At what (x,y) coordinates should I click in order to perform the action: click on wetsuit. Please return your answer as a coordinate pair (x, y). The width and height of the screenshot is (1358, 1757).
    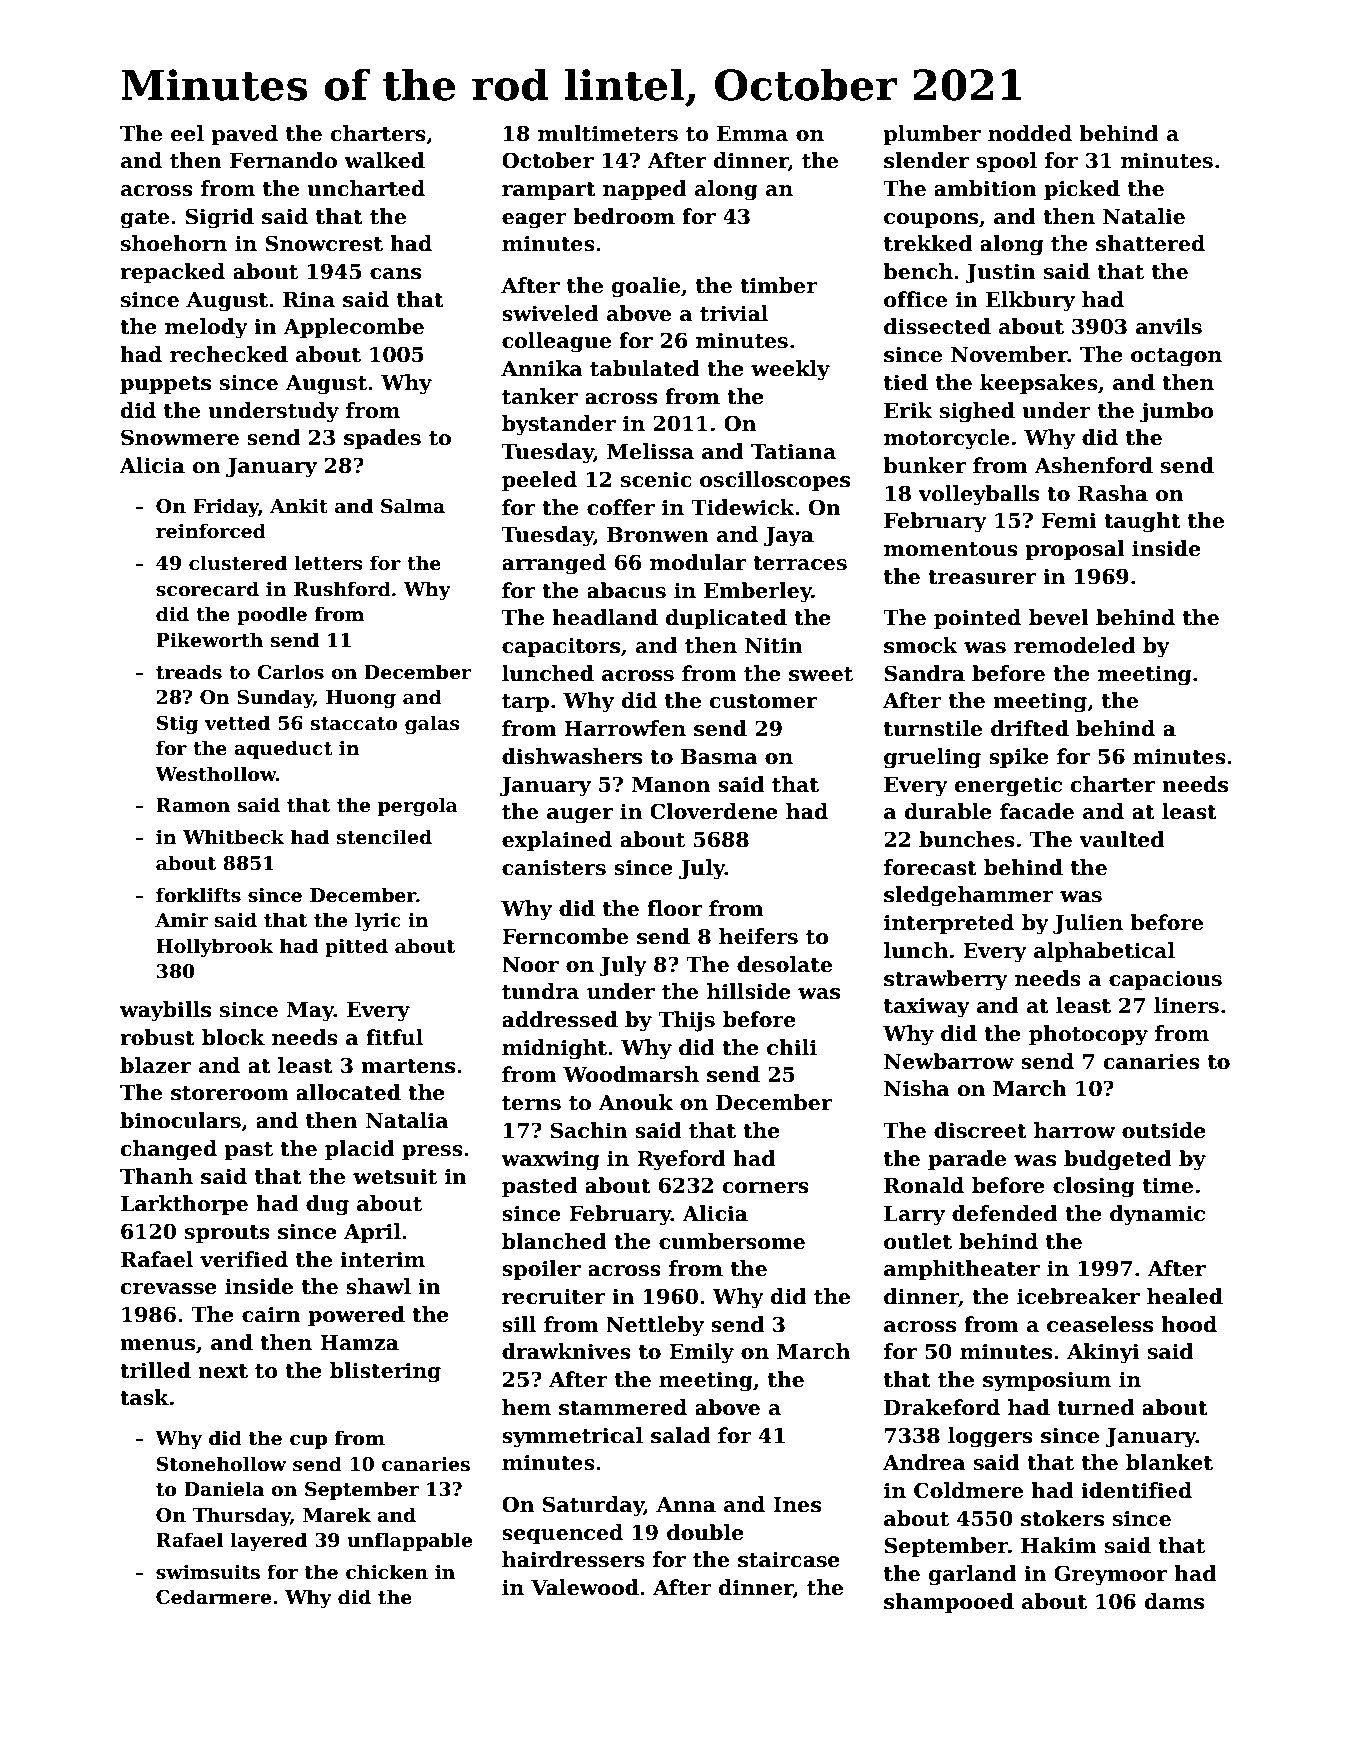
    Looking at the image, I should click on (395, 1176).
